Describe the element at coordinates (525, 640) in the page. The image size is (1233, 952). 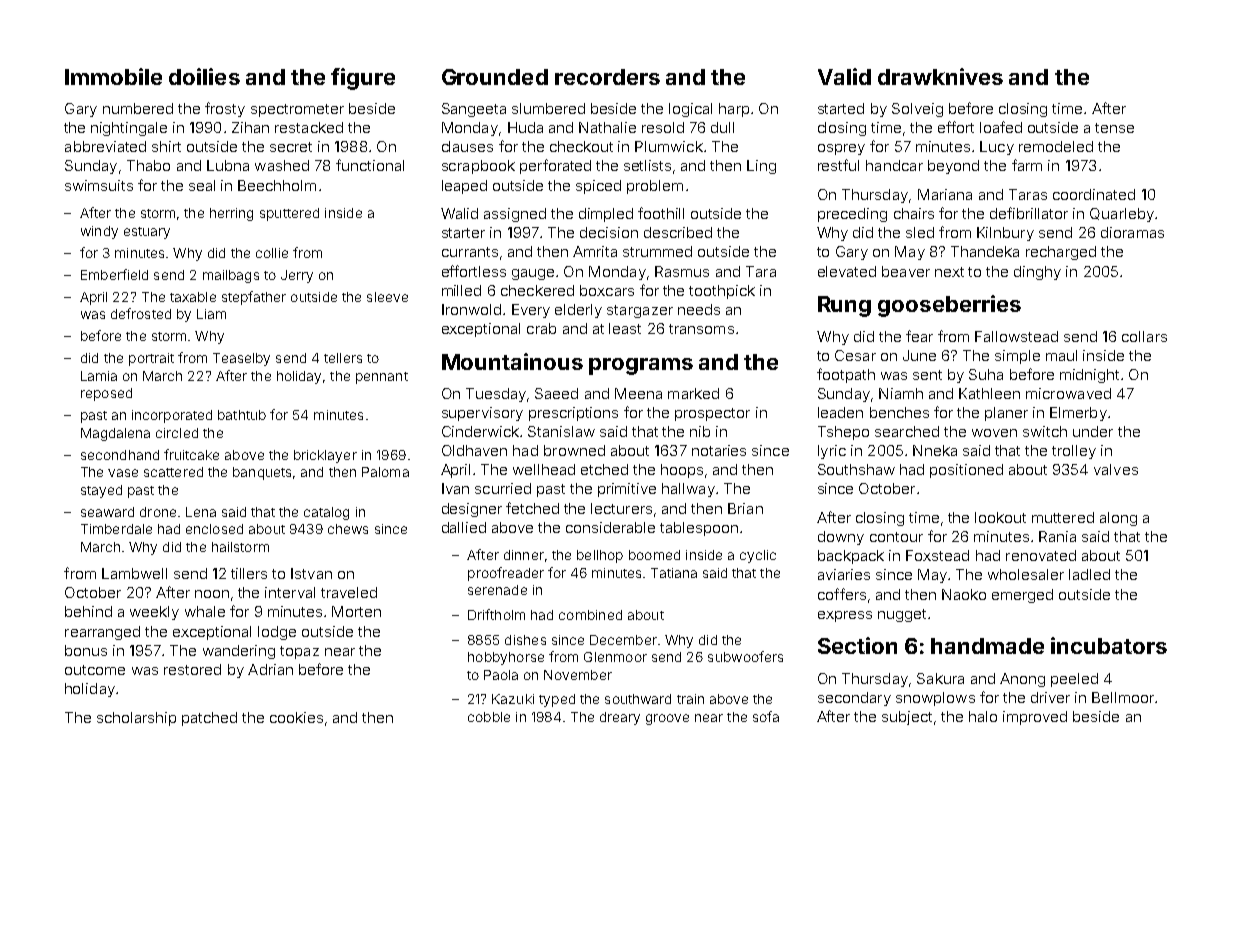
I see `dishes` at that location.
